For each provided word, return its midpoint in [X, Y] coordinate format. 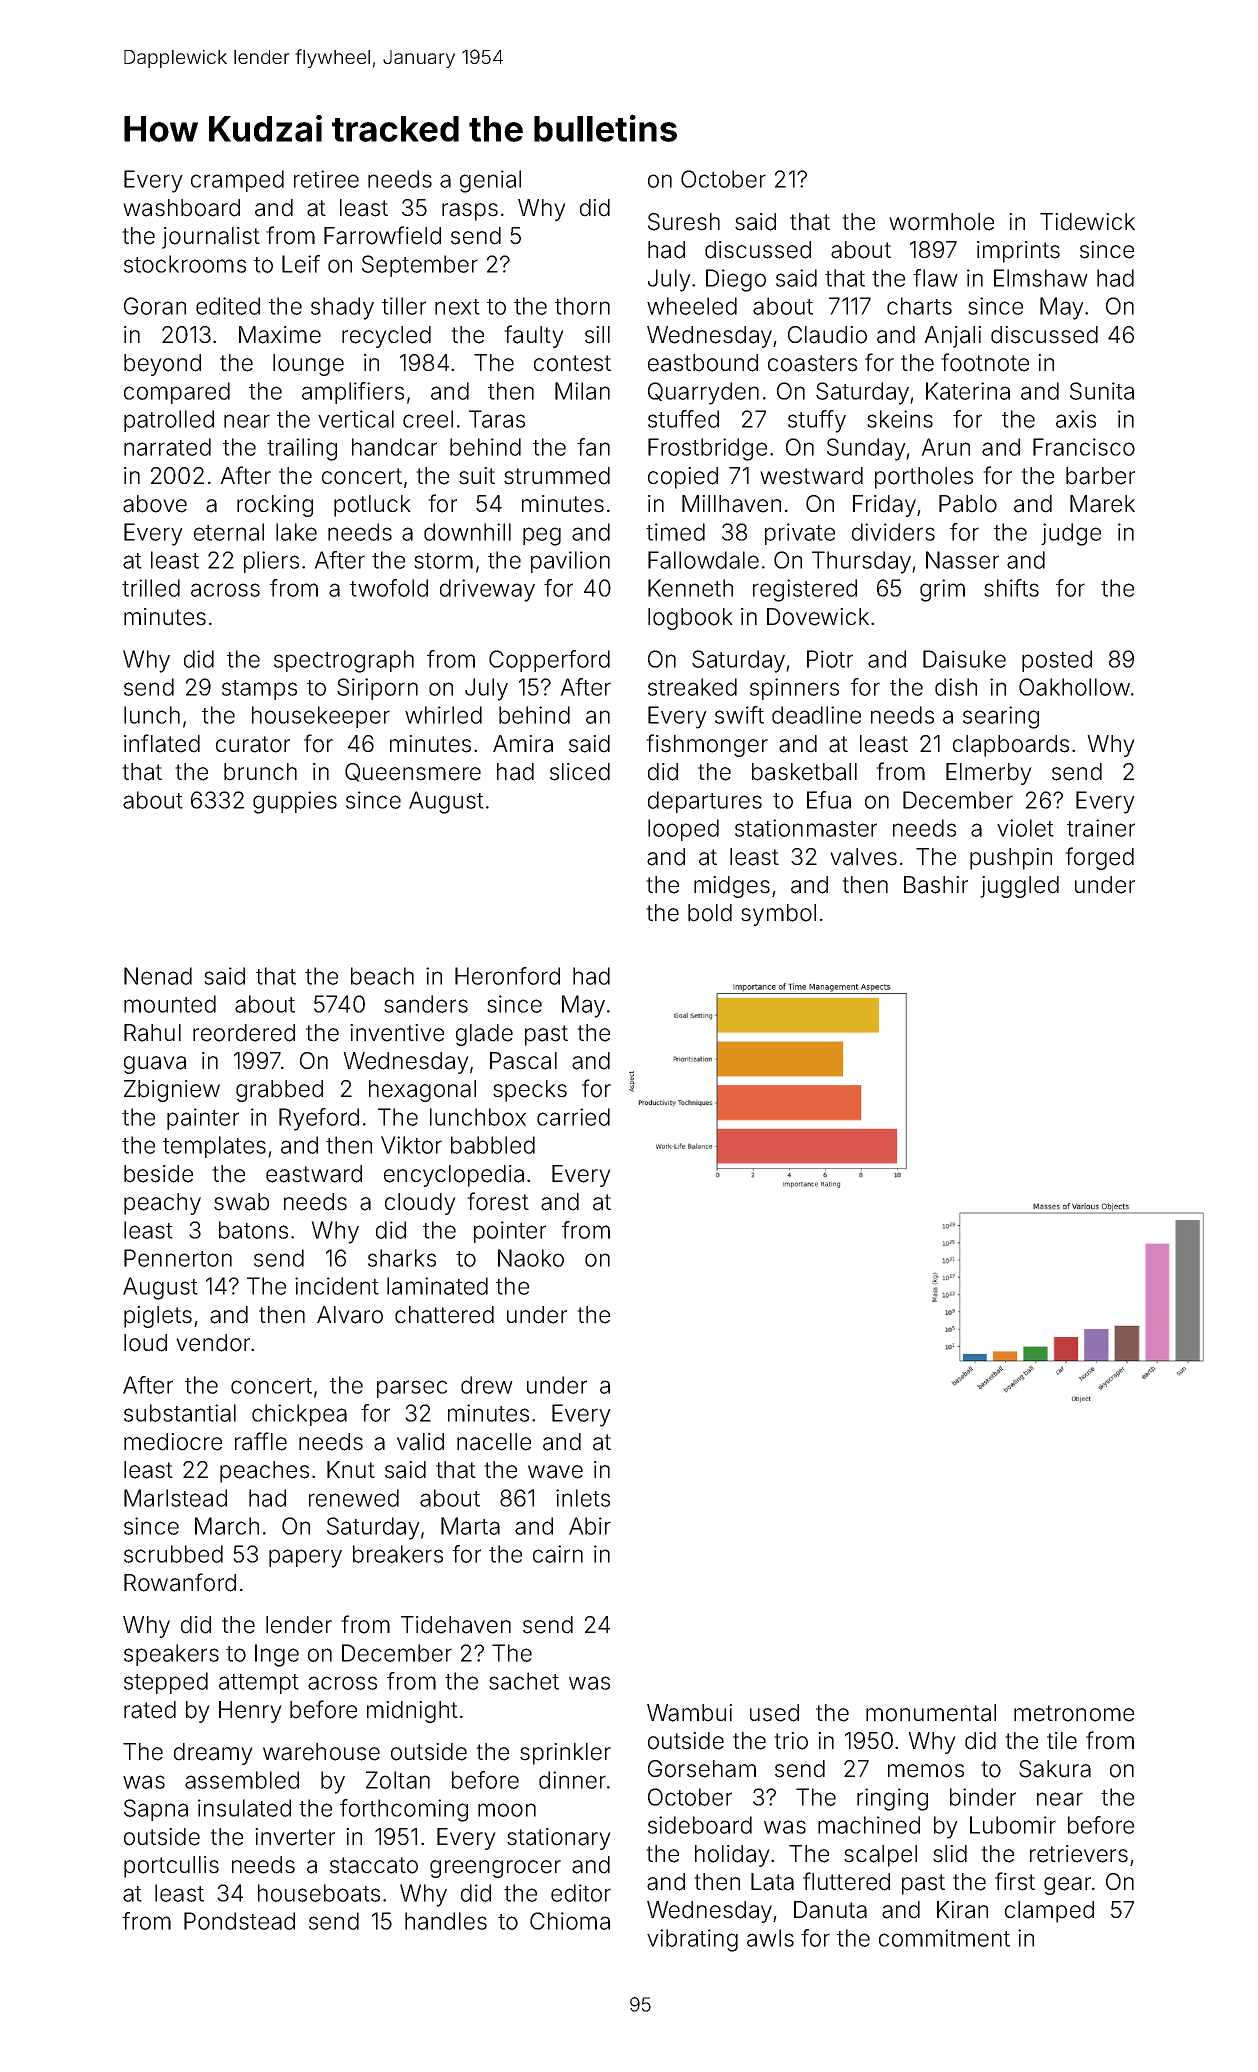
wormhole [941, 222]
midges [732, 887]
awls [770, 1938]
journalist [211, 238]
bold [710, 913]
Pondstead [239, 1921]
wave [555, 1472]
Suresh [684, 222]
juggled [1019, 887]
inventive [397, 1033]
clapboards [1011, 746]
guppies [295, 802]
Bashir [936, 885]
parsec [412, 1389]
